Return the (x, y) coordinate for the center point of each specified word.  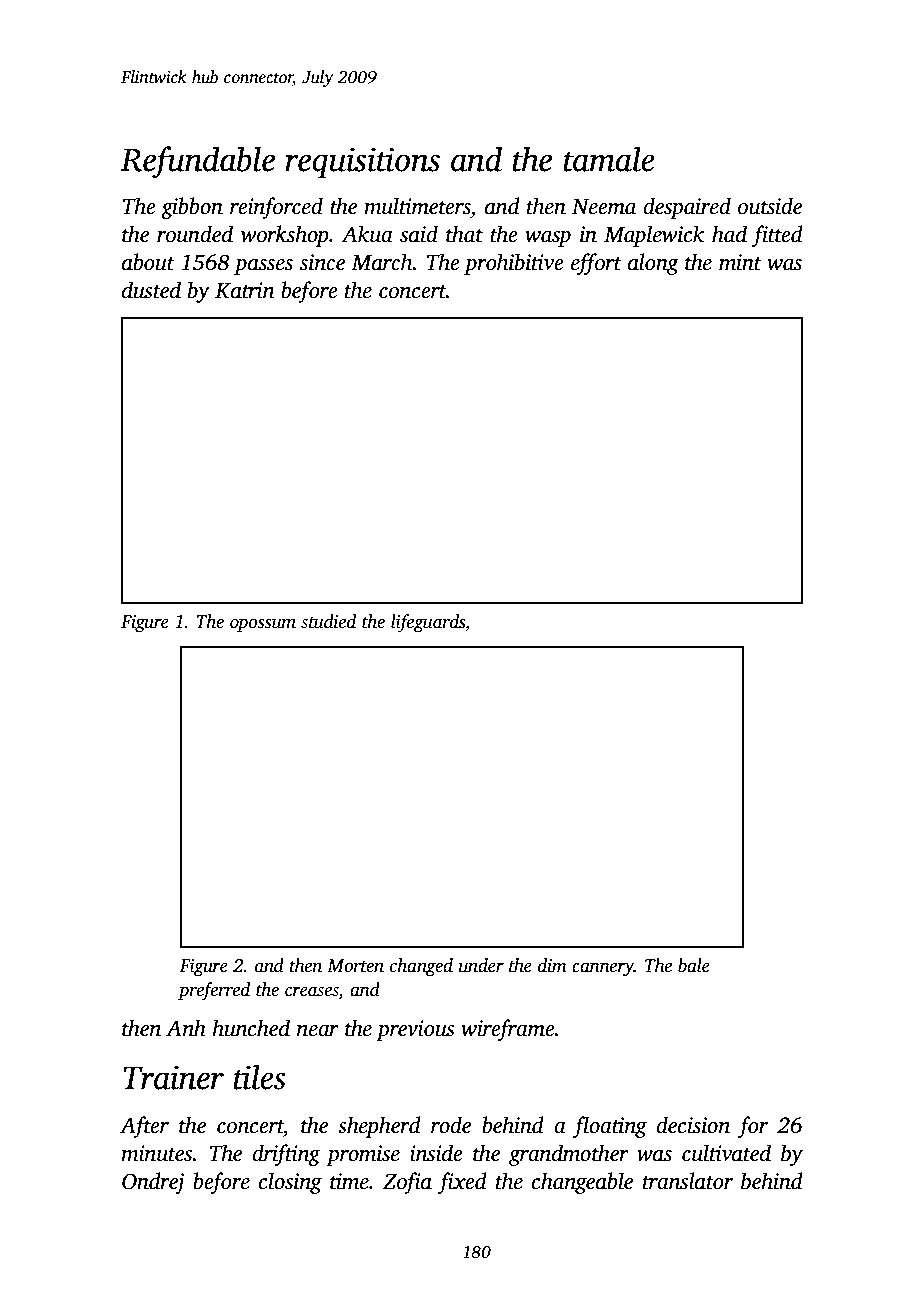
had (729, 234)
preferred (214, 991)
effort (596, 264)
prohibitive (514, 264)
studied (328, 621)
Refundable (198, 162)
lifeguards (428, 623)
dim (552, 965)
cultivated (726, 1153)
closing (290, 1183)
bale (694, 965)
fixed (462, 1183)
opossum (263, 625)
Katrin (245, 290)
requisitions (362, 163)
